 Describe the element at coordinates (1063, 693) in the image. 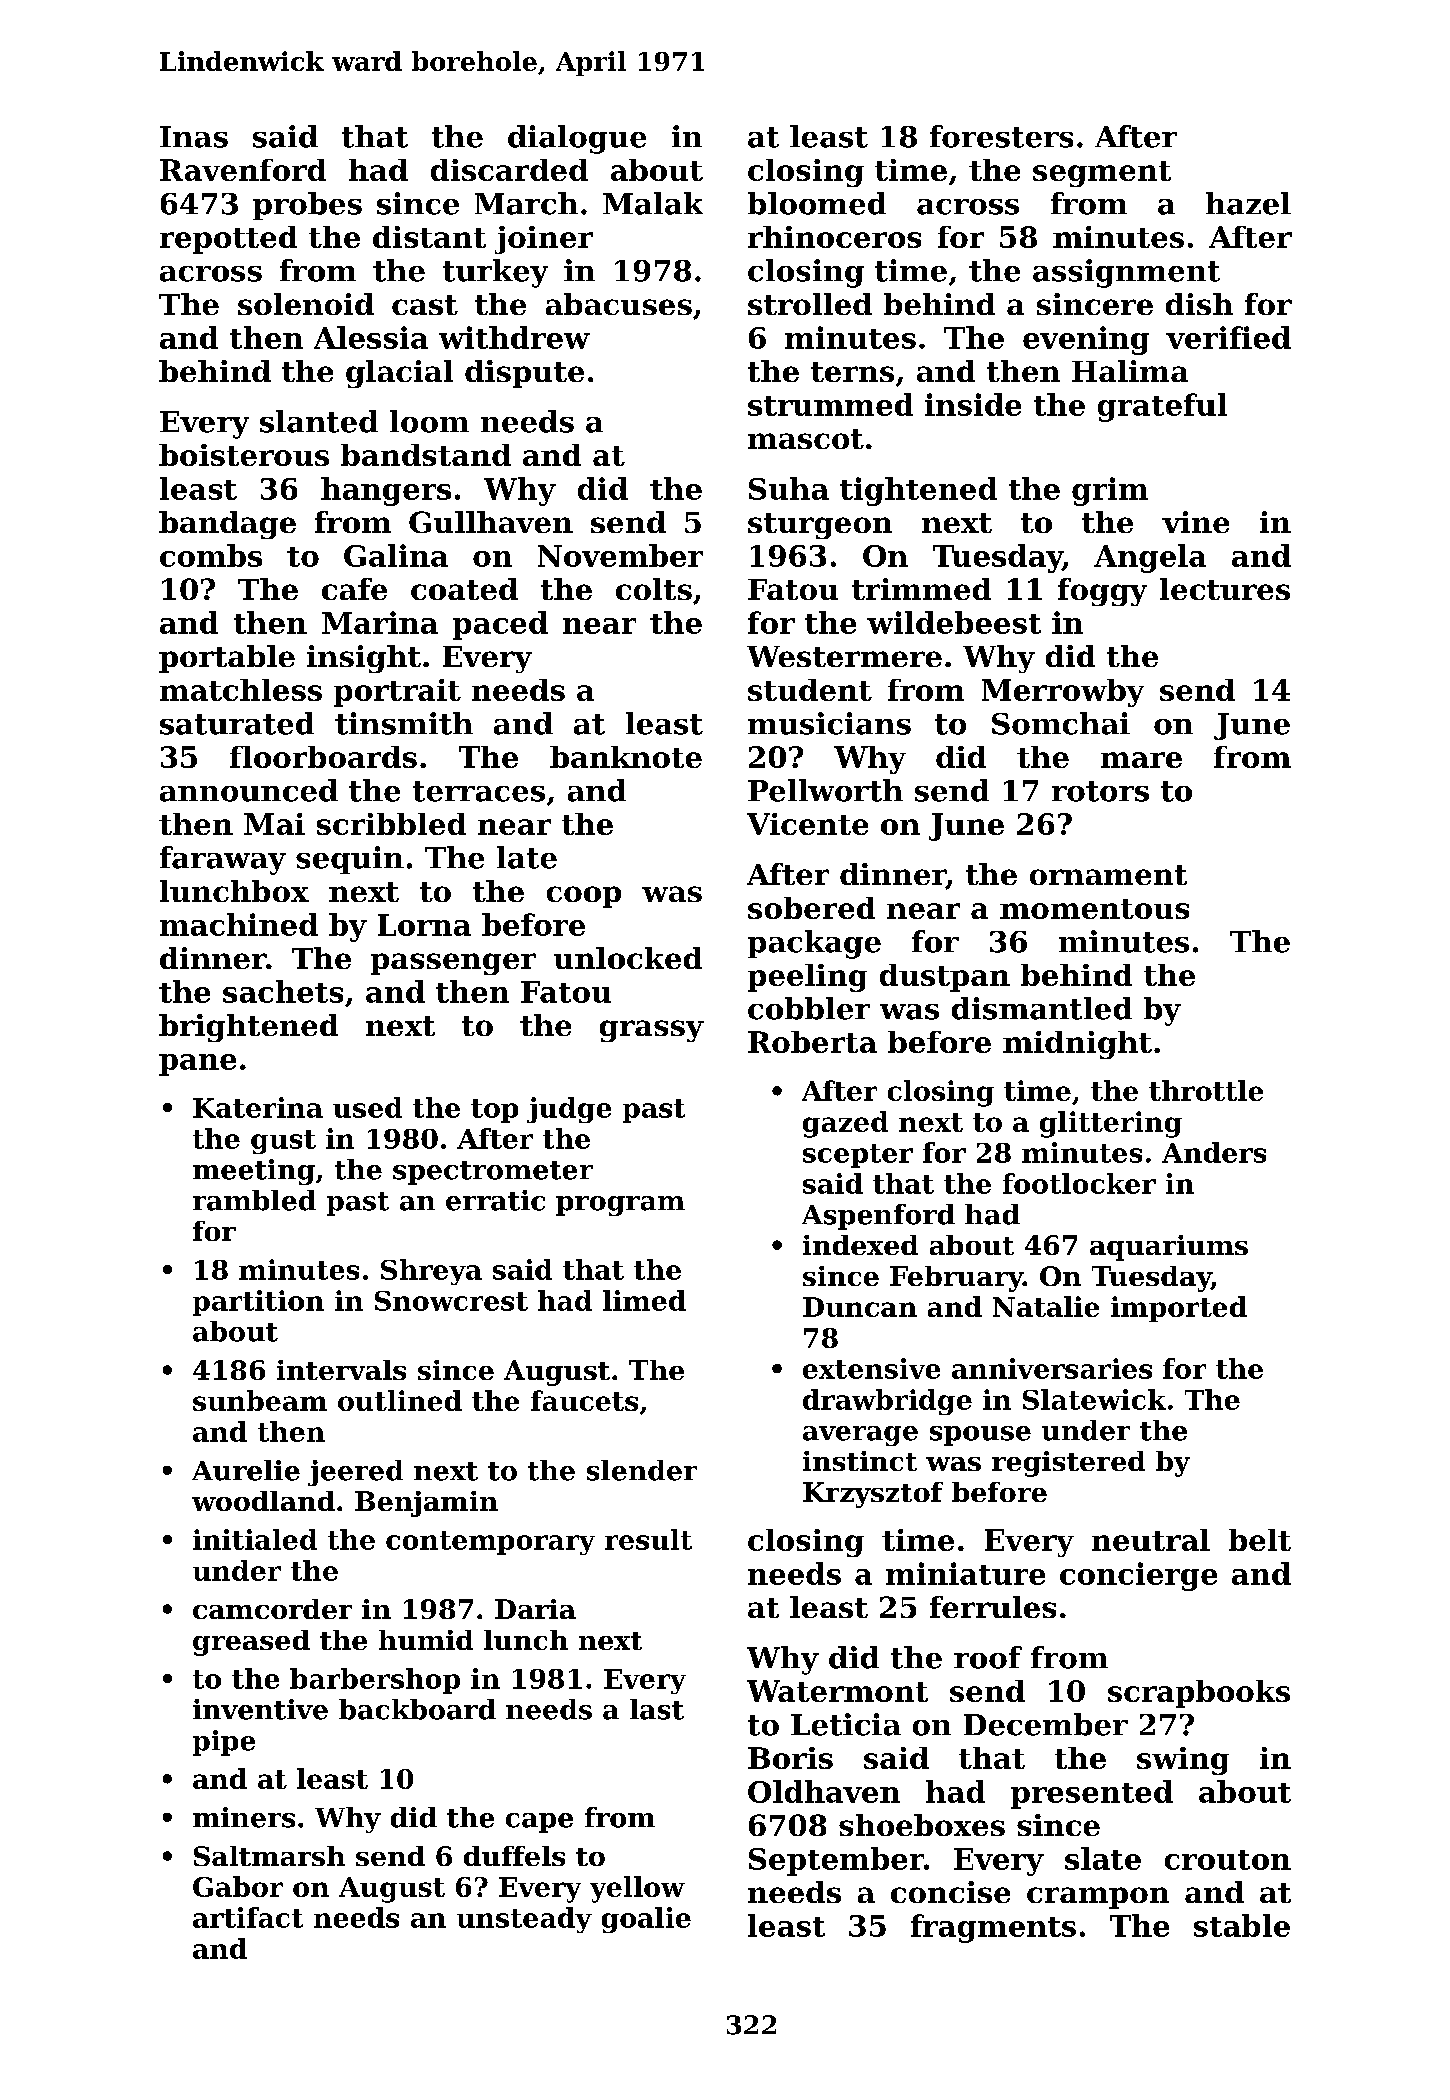

I see `Merrowby` at that location.
